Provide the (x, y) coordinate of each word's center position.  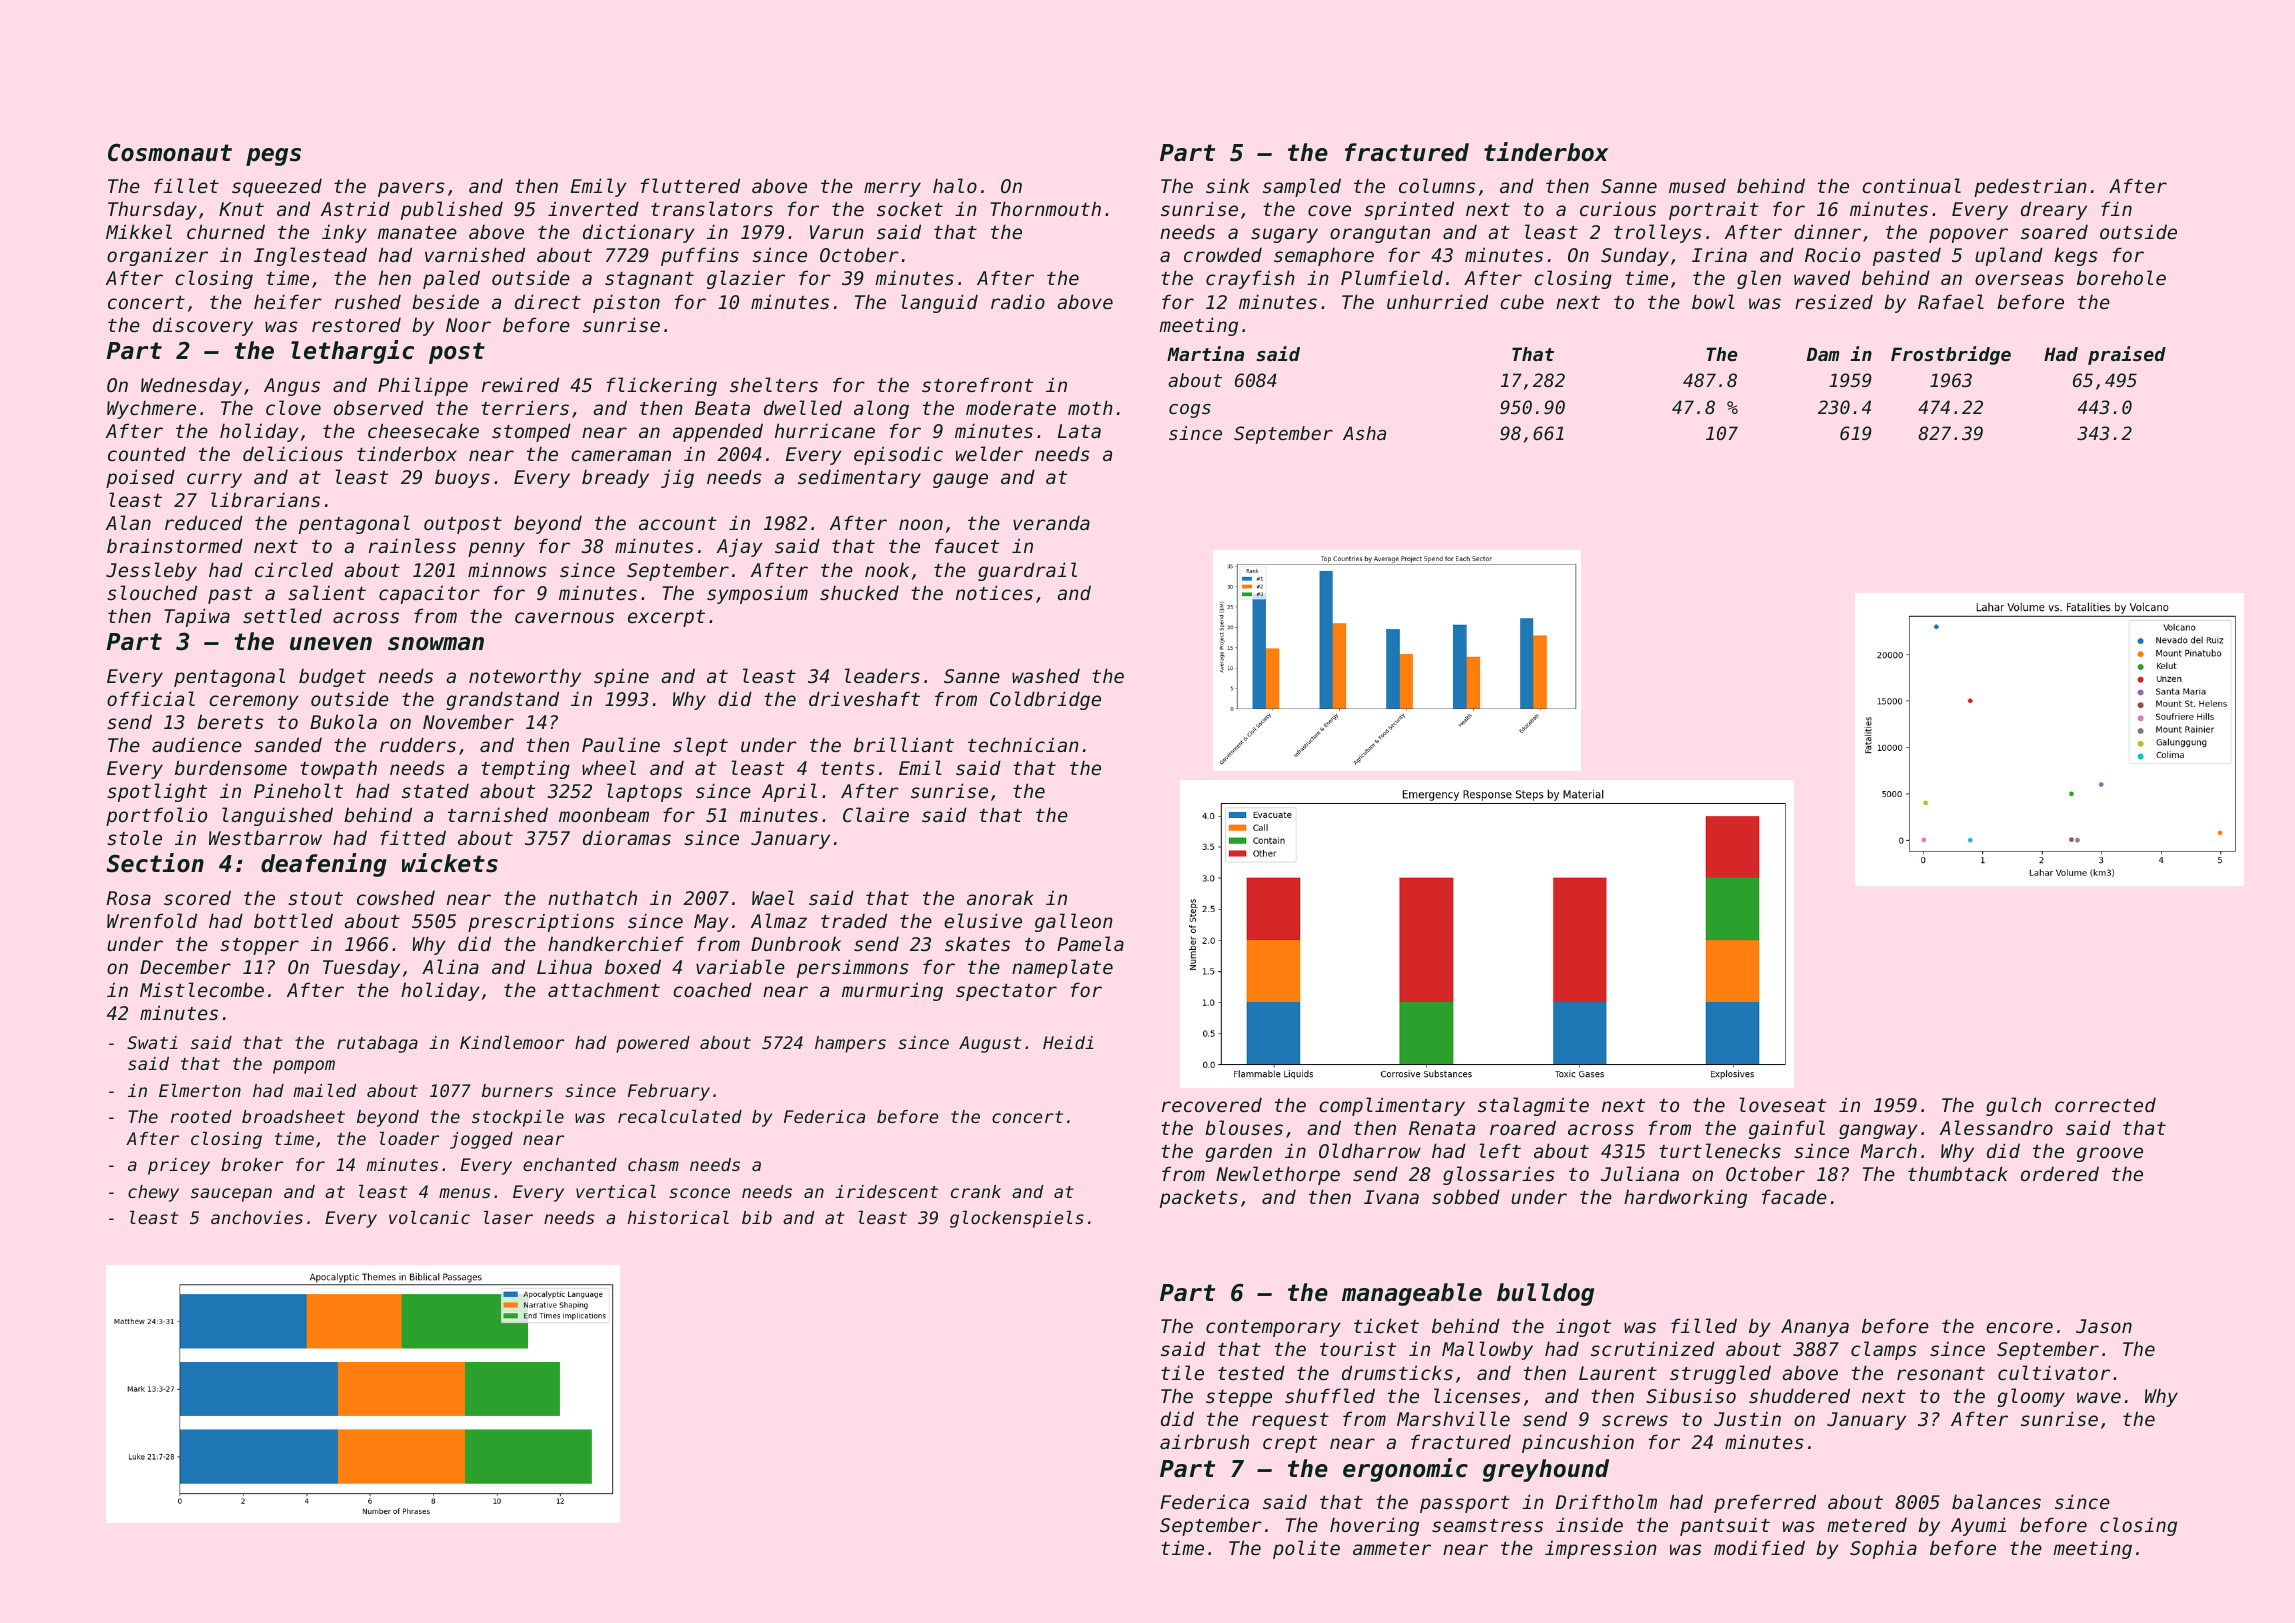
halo (955, 185)
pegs (273, 157)
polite (1306, 1549)
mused (1697, 185)
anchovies (257, 1217)
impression (1601, 1549)
